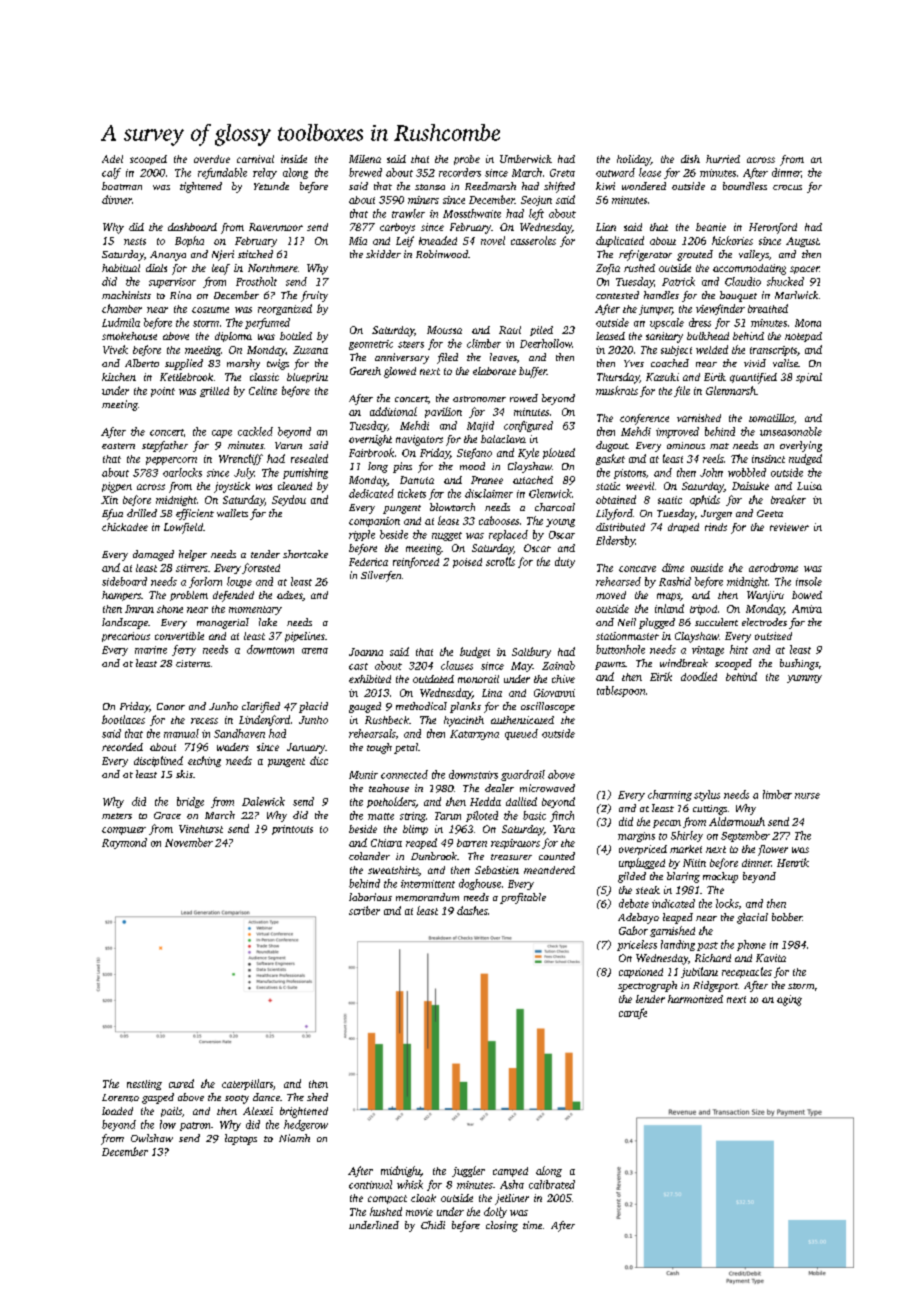 The width and height of the screenshot is (924, 1308). Describe the element at coordinates (144, 1085) in the screenshot. I see `nestling` at that location.
